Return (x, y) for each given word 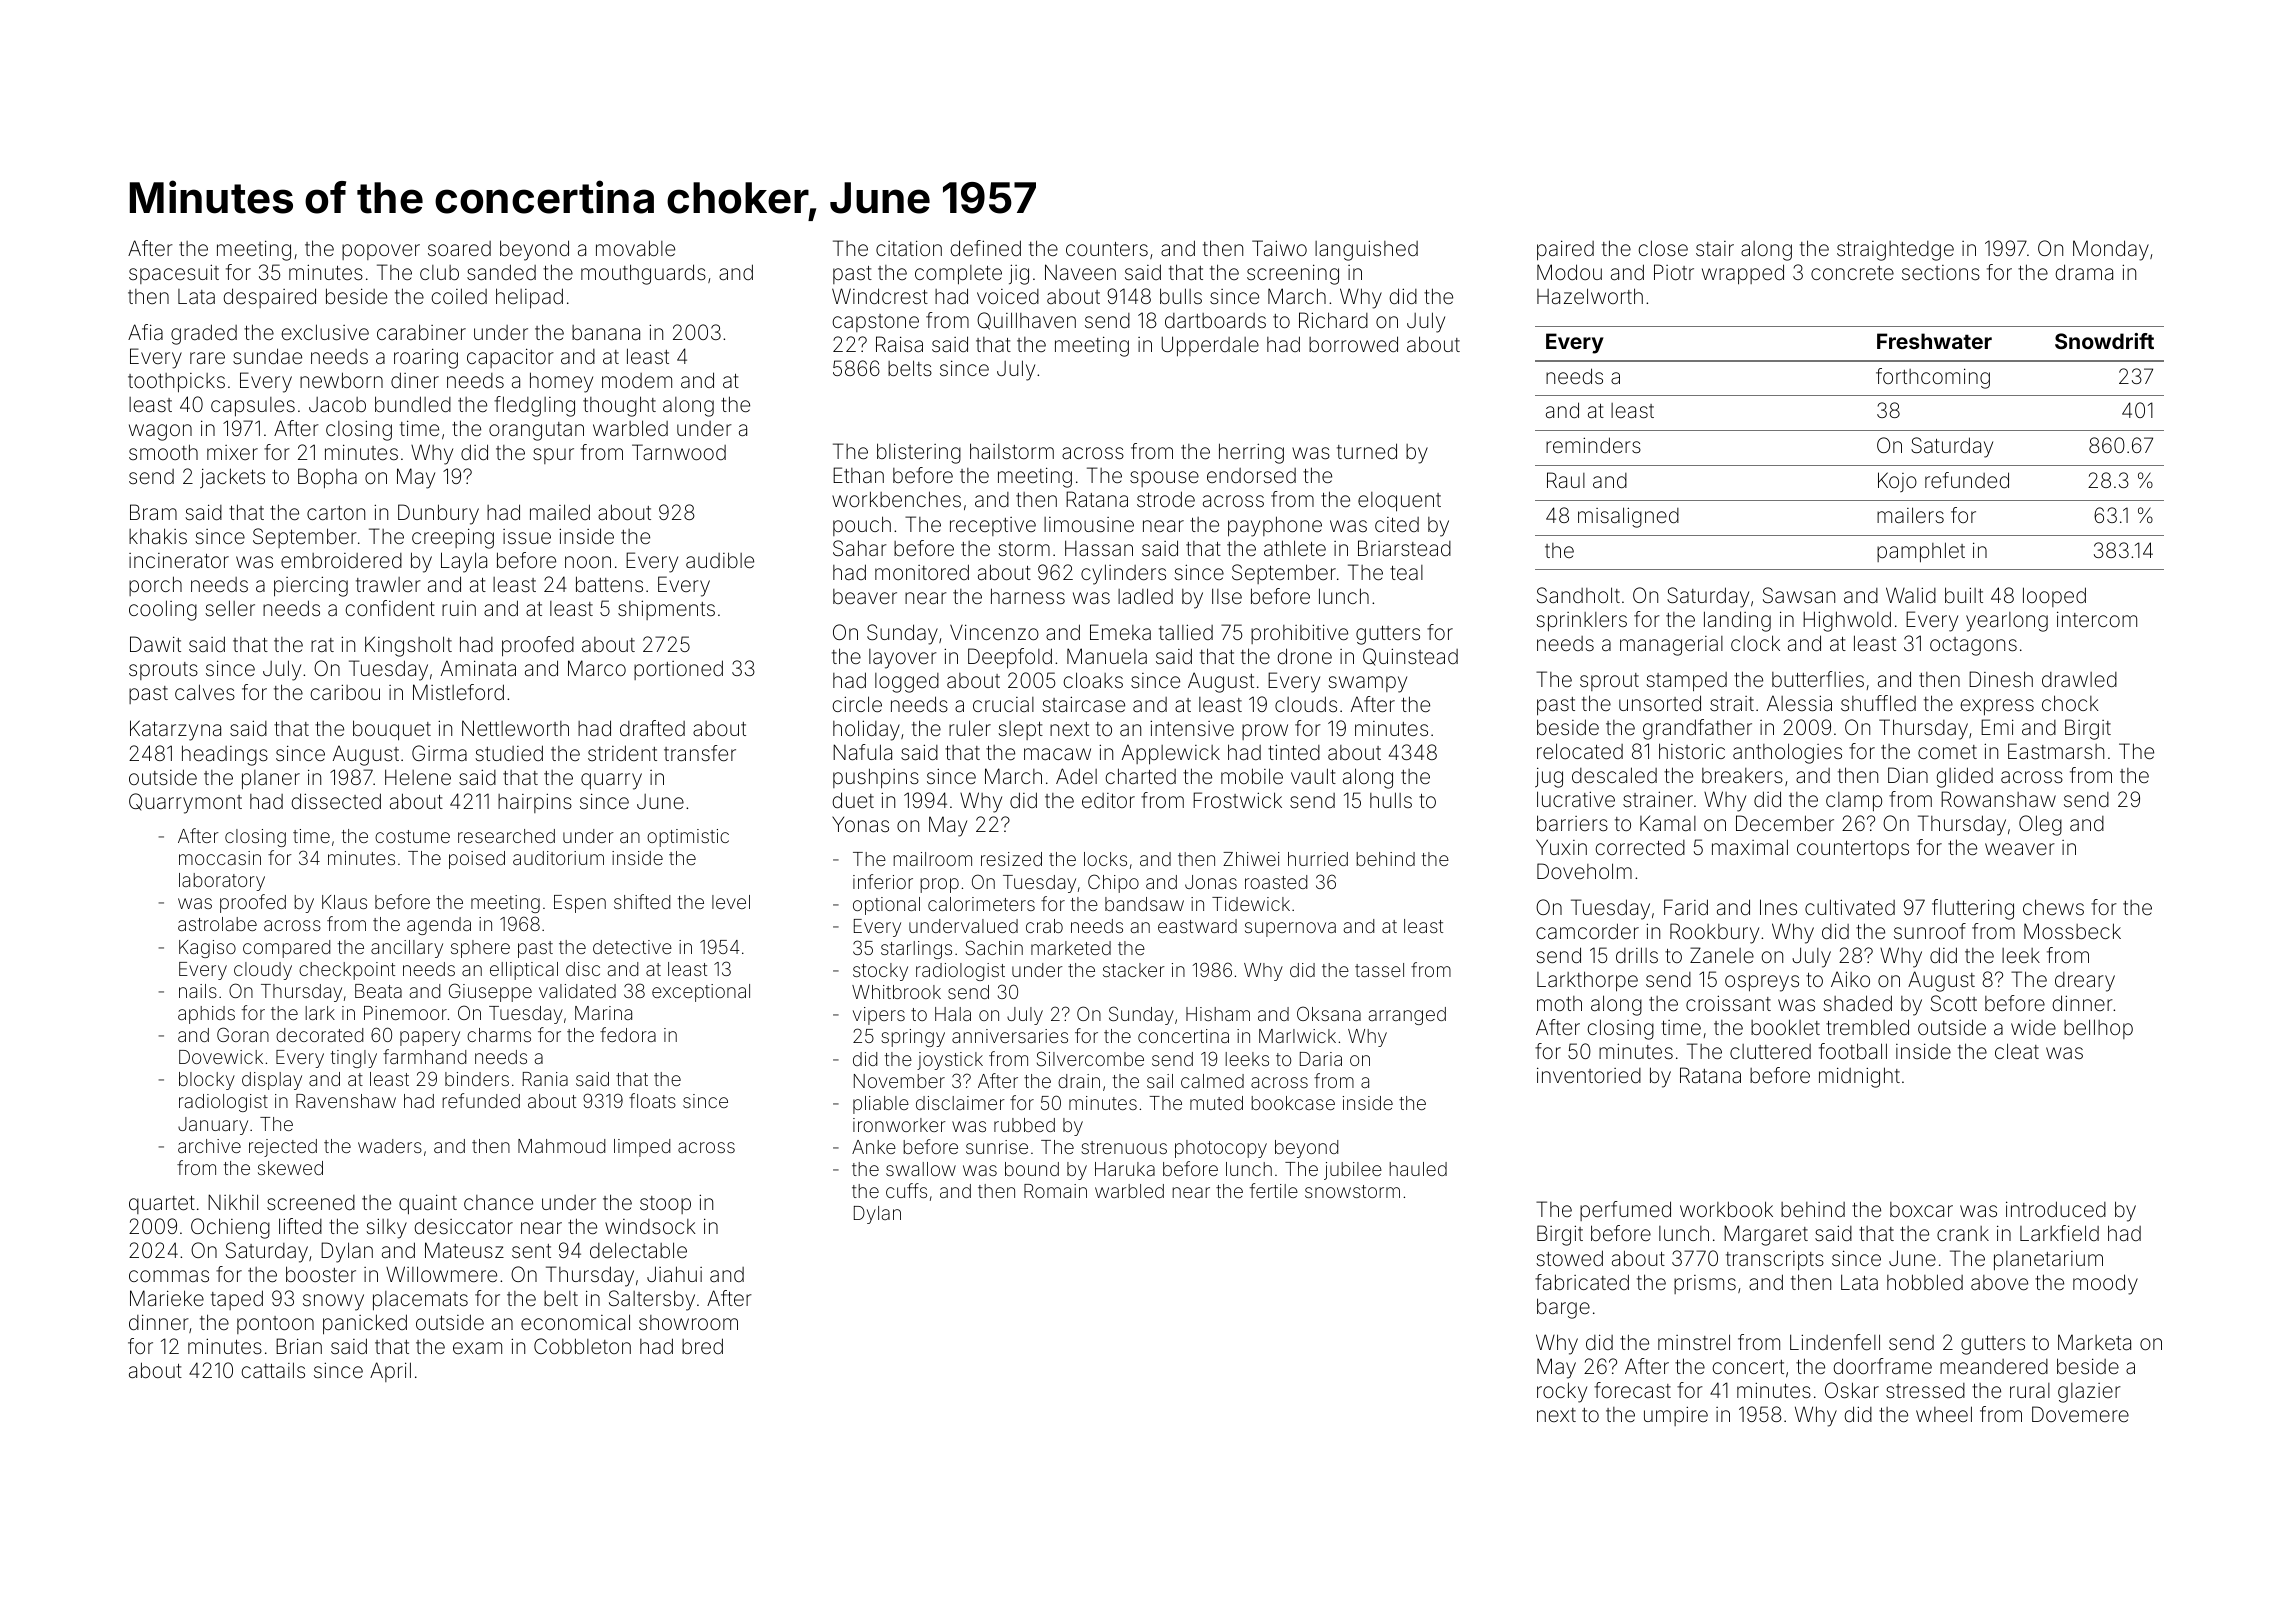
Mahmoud (561, 1146)
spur (553, 456)
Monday (2111, 250)
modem (637, 380)
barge (1563, 1308)
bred (702, 1346)
